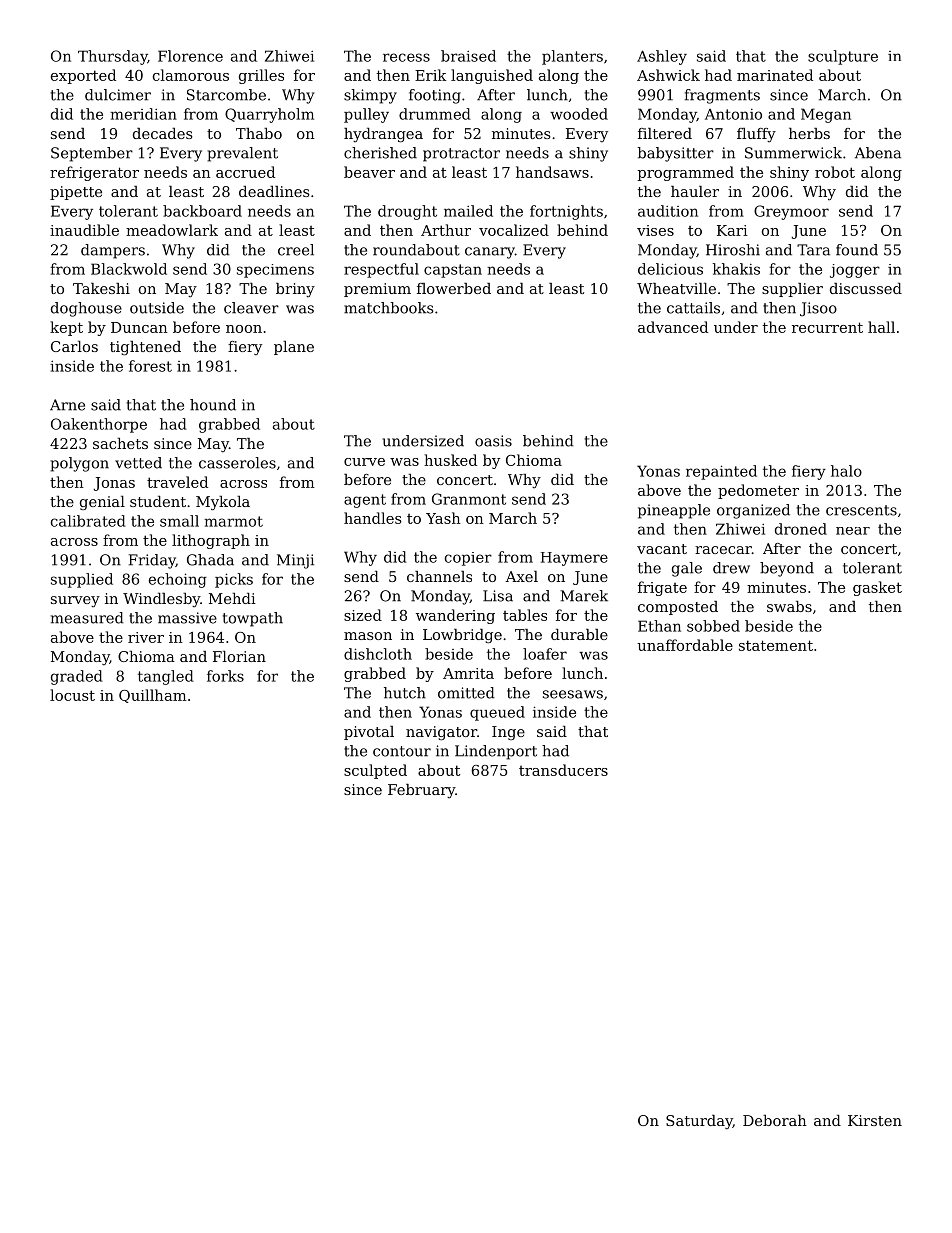  Describe the element at coordinates (843, 57) in the screenshot. I see `sculpture` at that location.
